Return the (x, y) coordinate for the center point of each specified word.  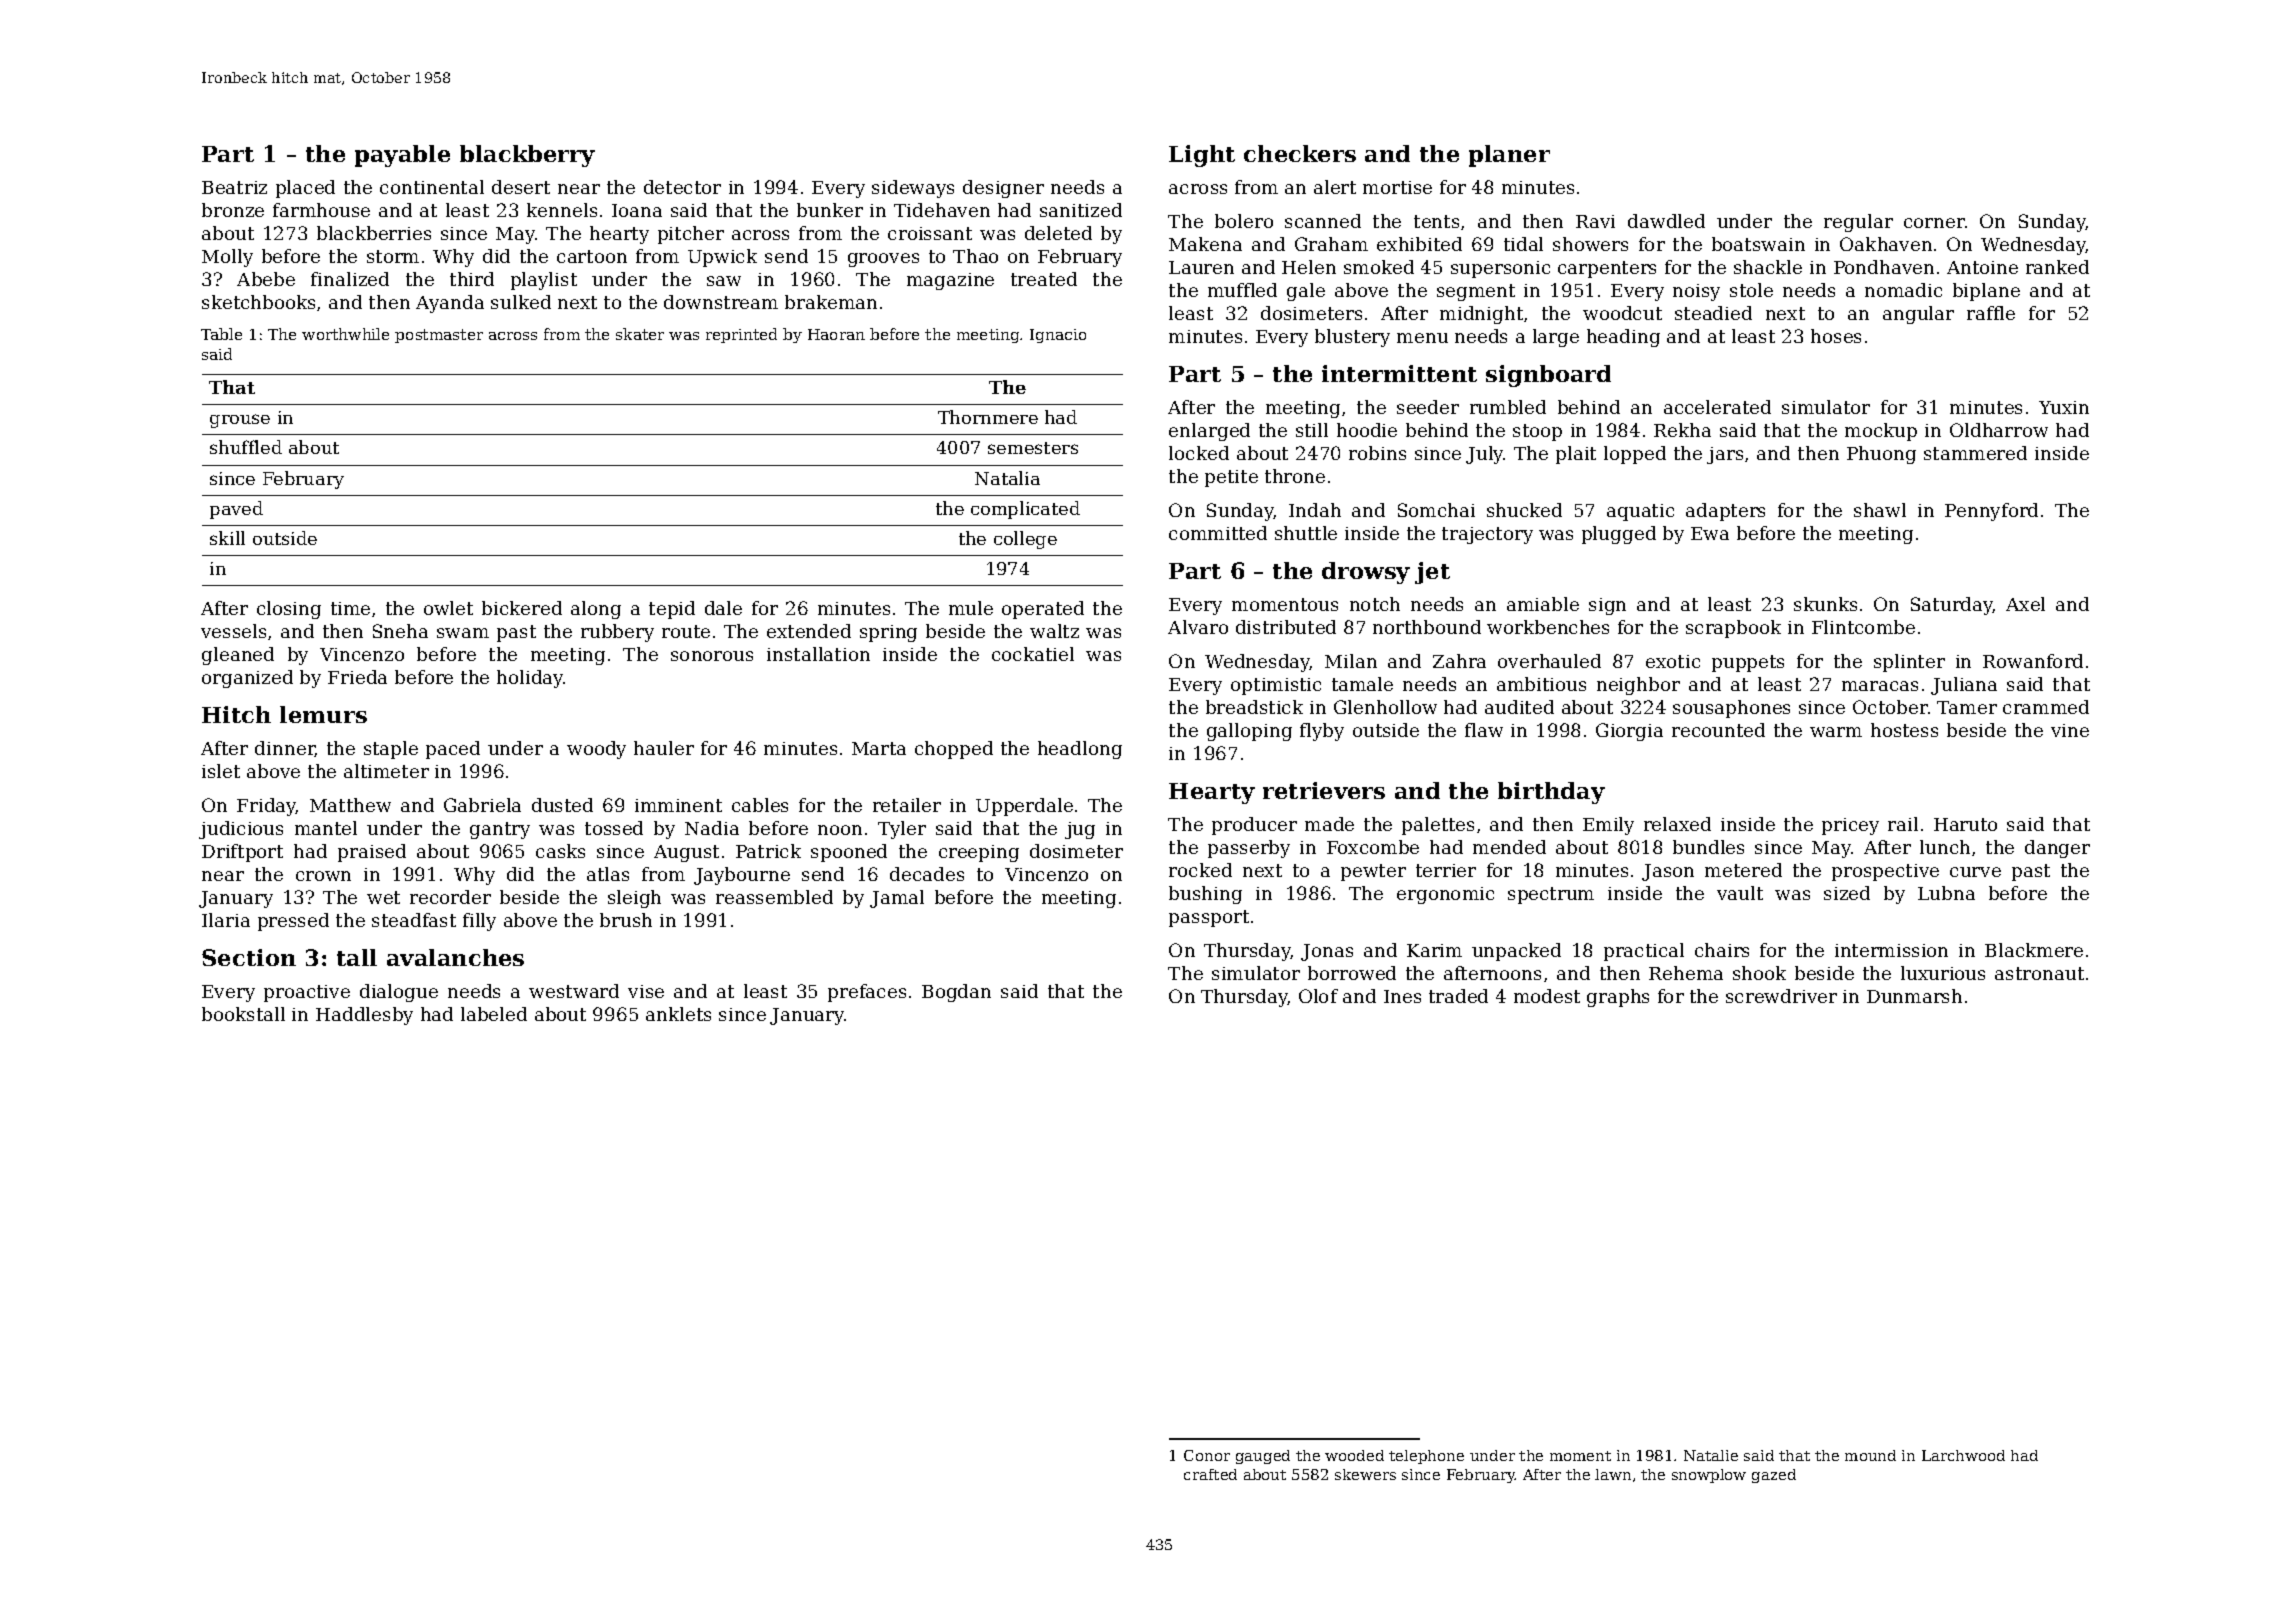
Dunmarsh (1914, 996)
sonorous (712, 656)
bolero (1244, 221)
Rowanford (2033, 661)
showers (1590, 244)
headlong (1080, 750)
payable (402, 156)
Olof (1318, 996)
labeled (494, 1014)
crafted (1210, 1474)
